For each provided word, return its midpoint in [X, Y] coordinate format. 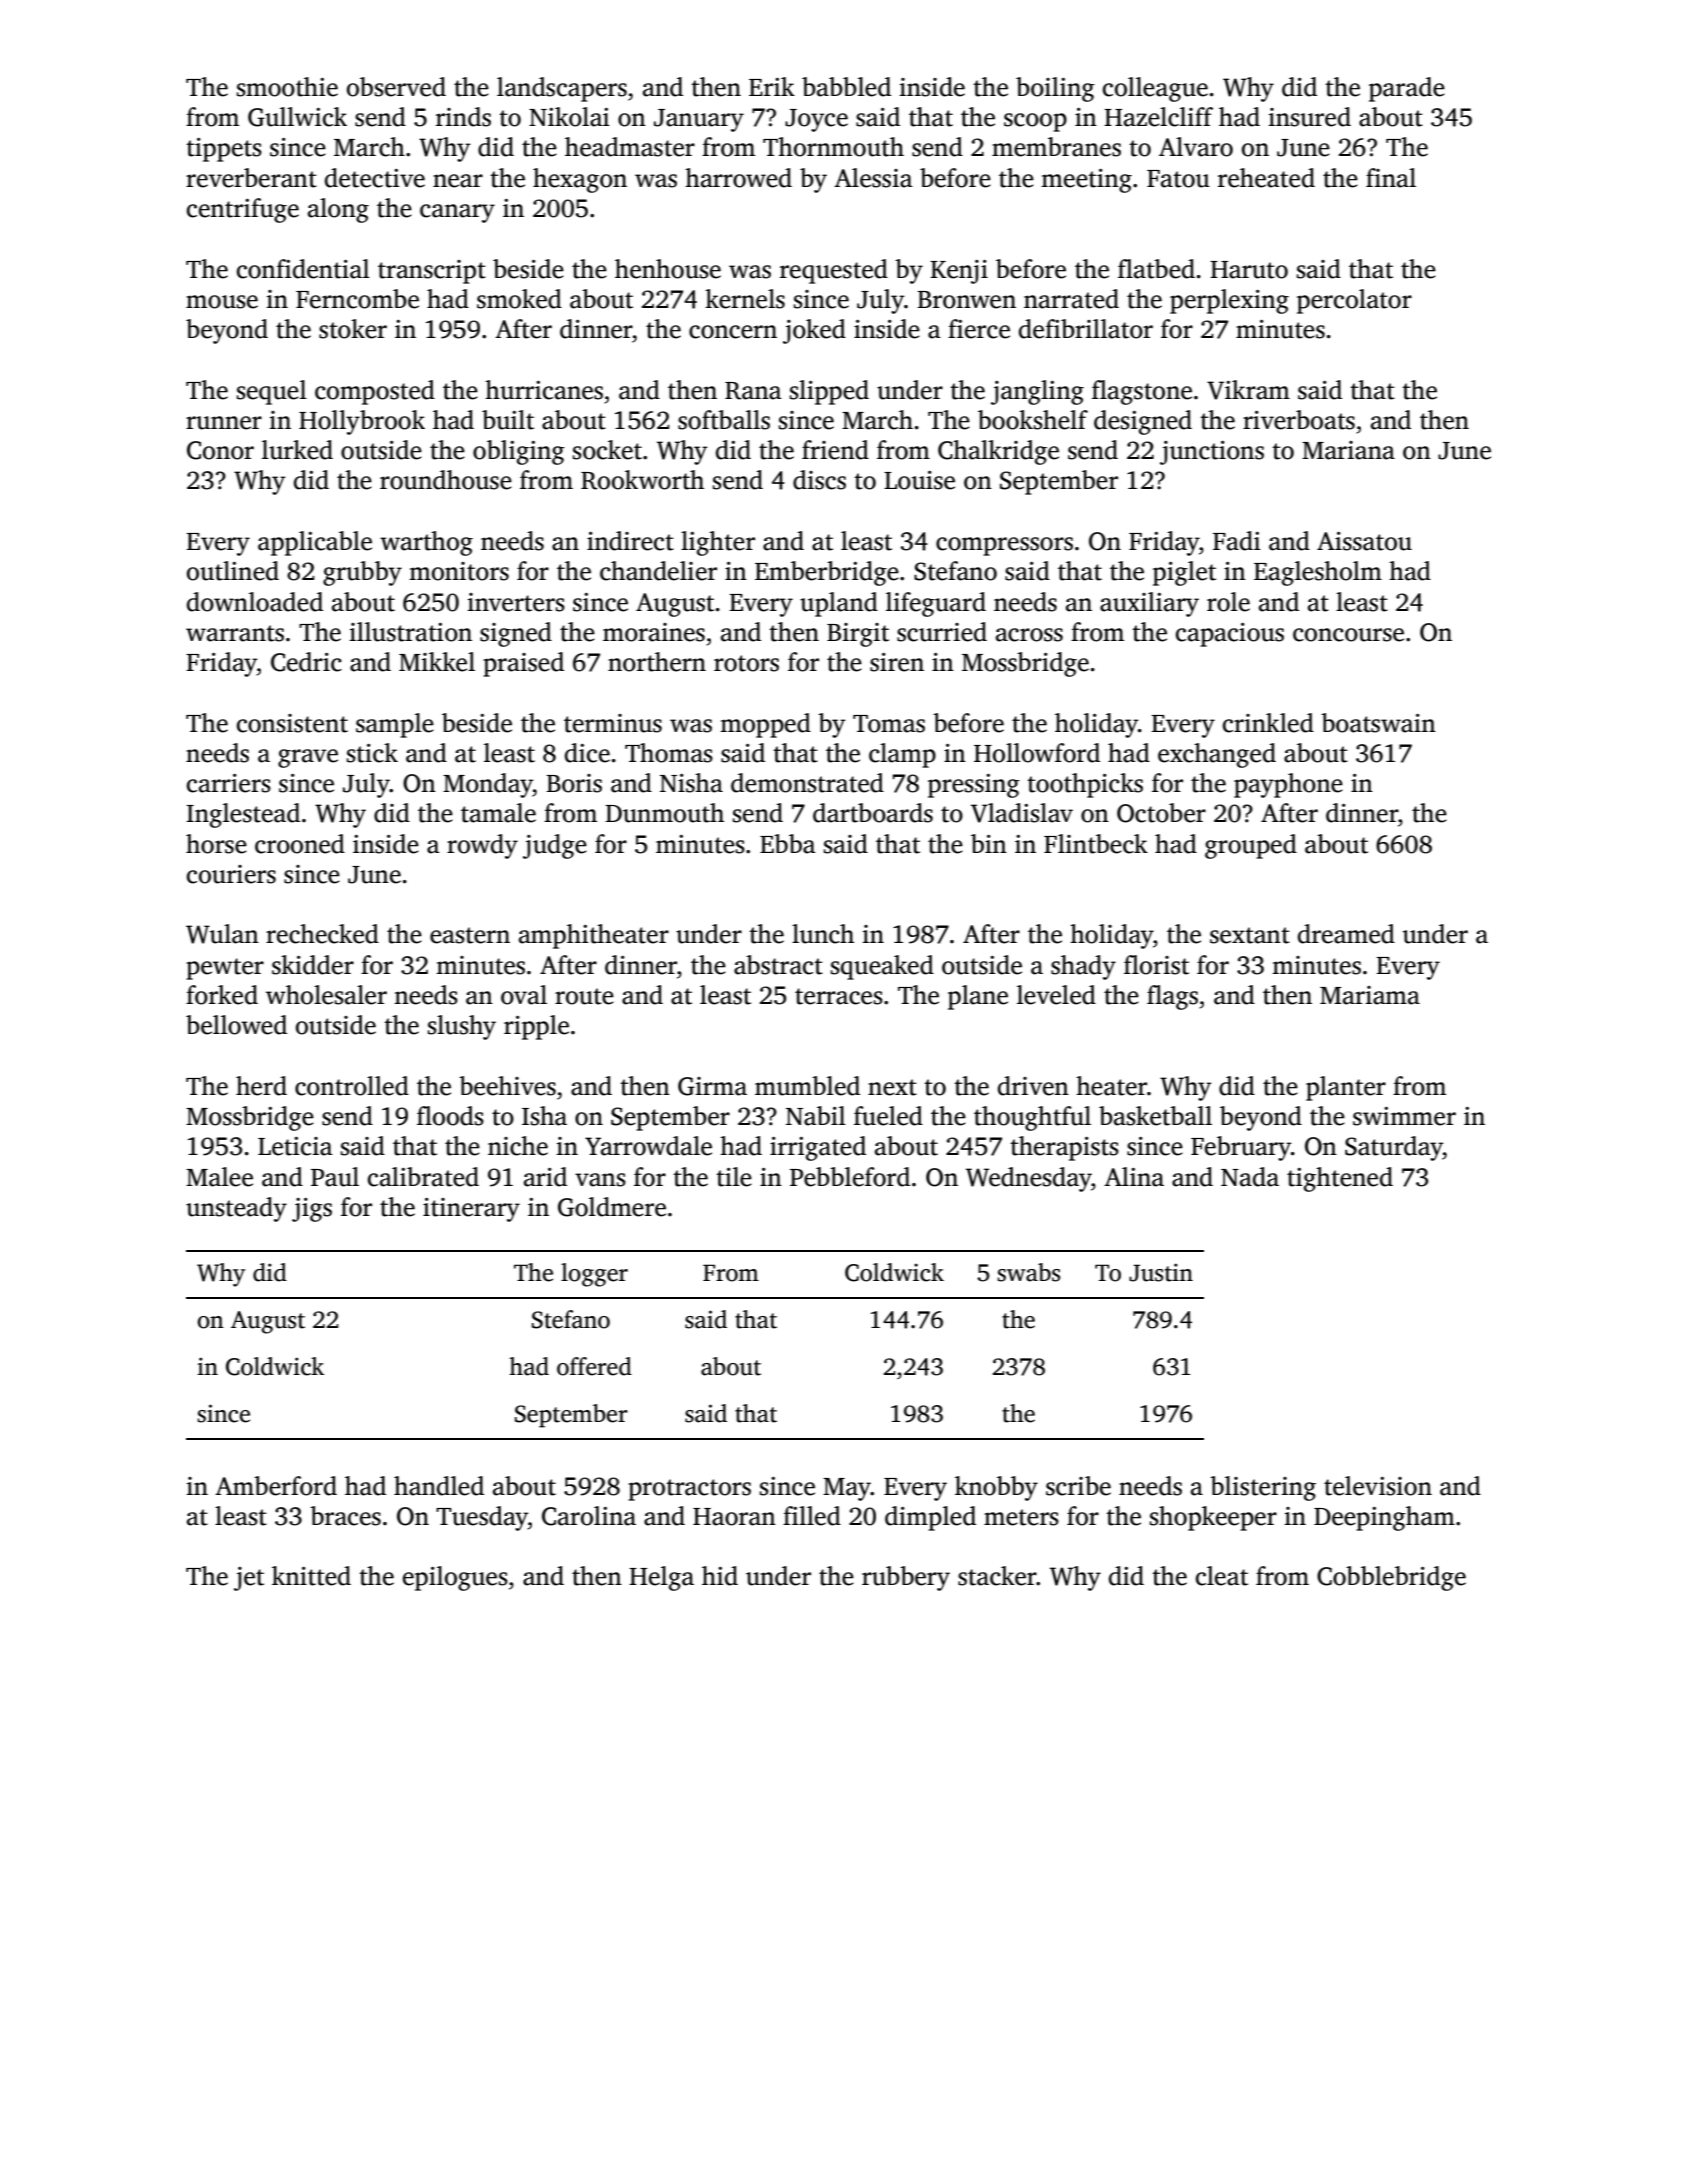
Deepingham [1384, 1518]
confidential [303, 269]
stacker [997, 1576]
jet [249, 1579]
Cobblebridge [1391, 1578]
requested [834, 271]
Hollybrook [362, 422]
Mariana [1348, 450]
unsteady [236, 1209]
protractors [689, 1490]
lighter [718, 543]
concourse [1348, 635]
